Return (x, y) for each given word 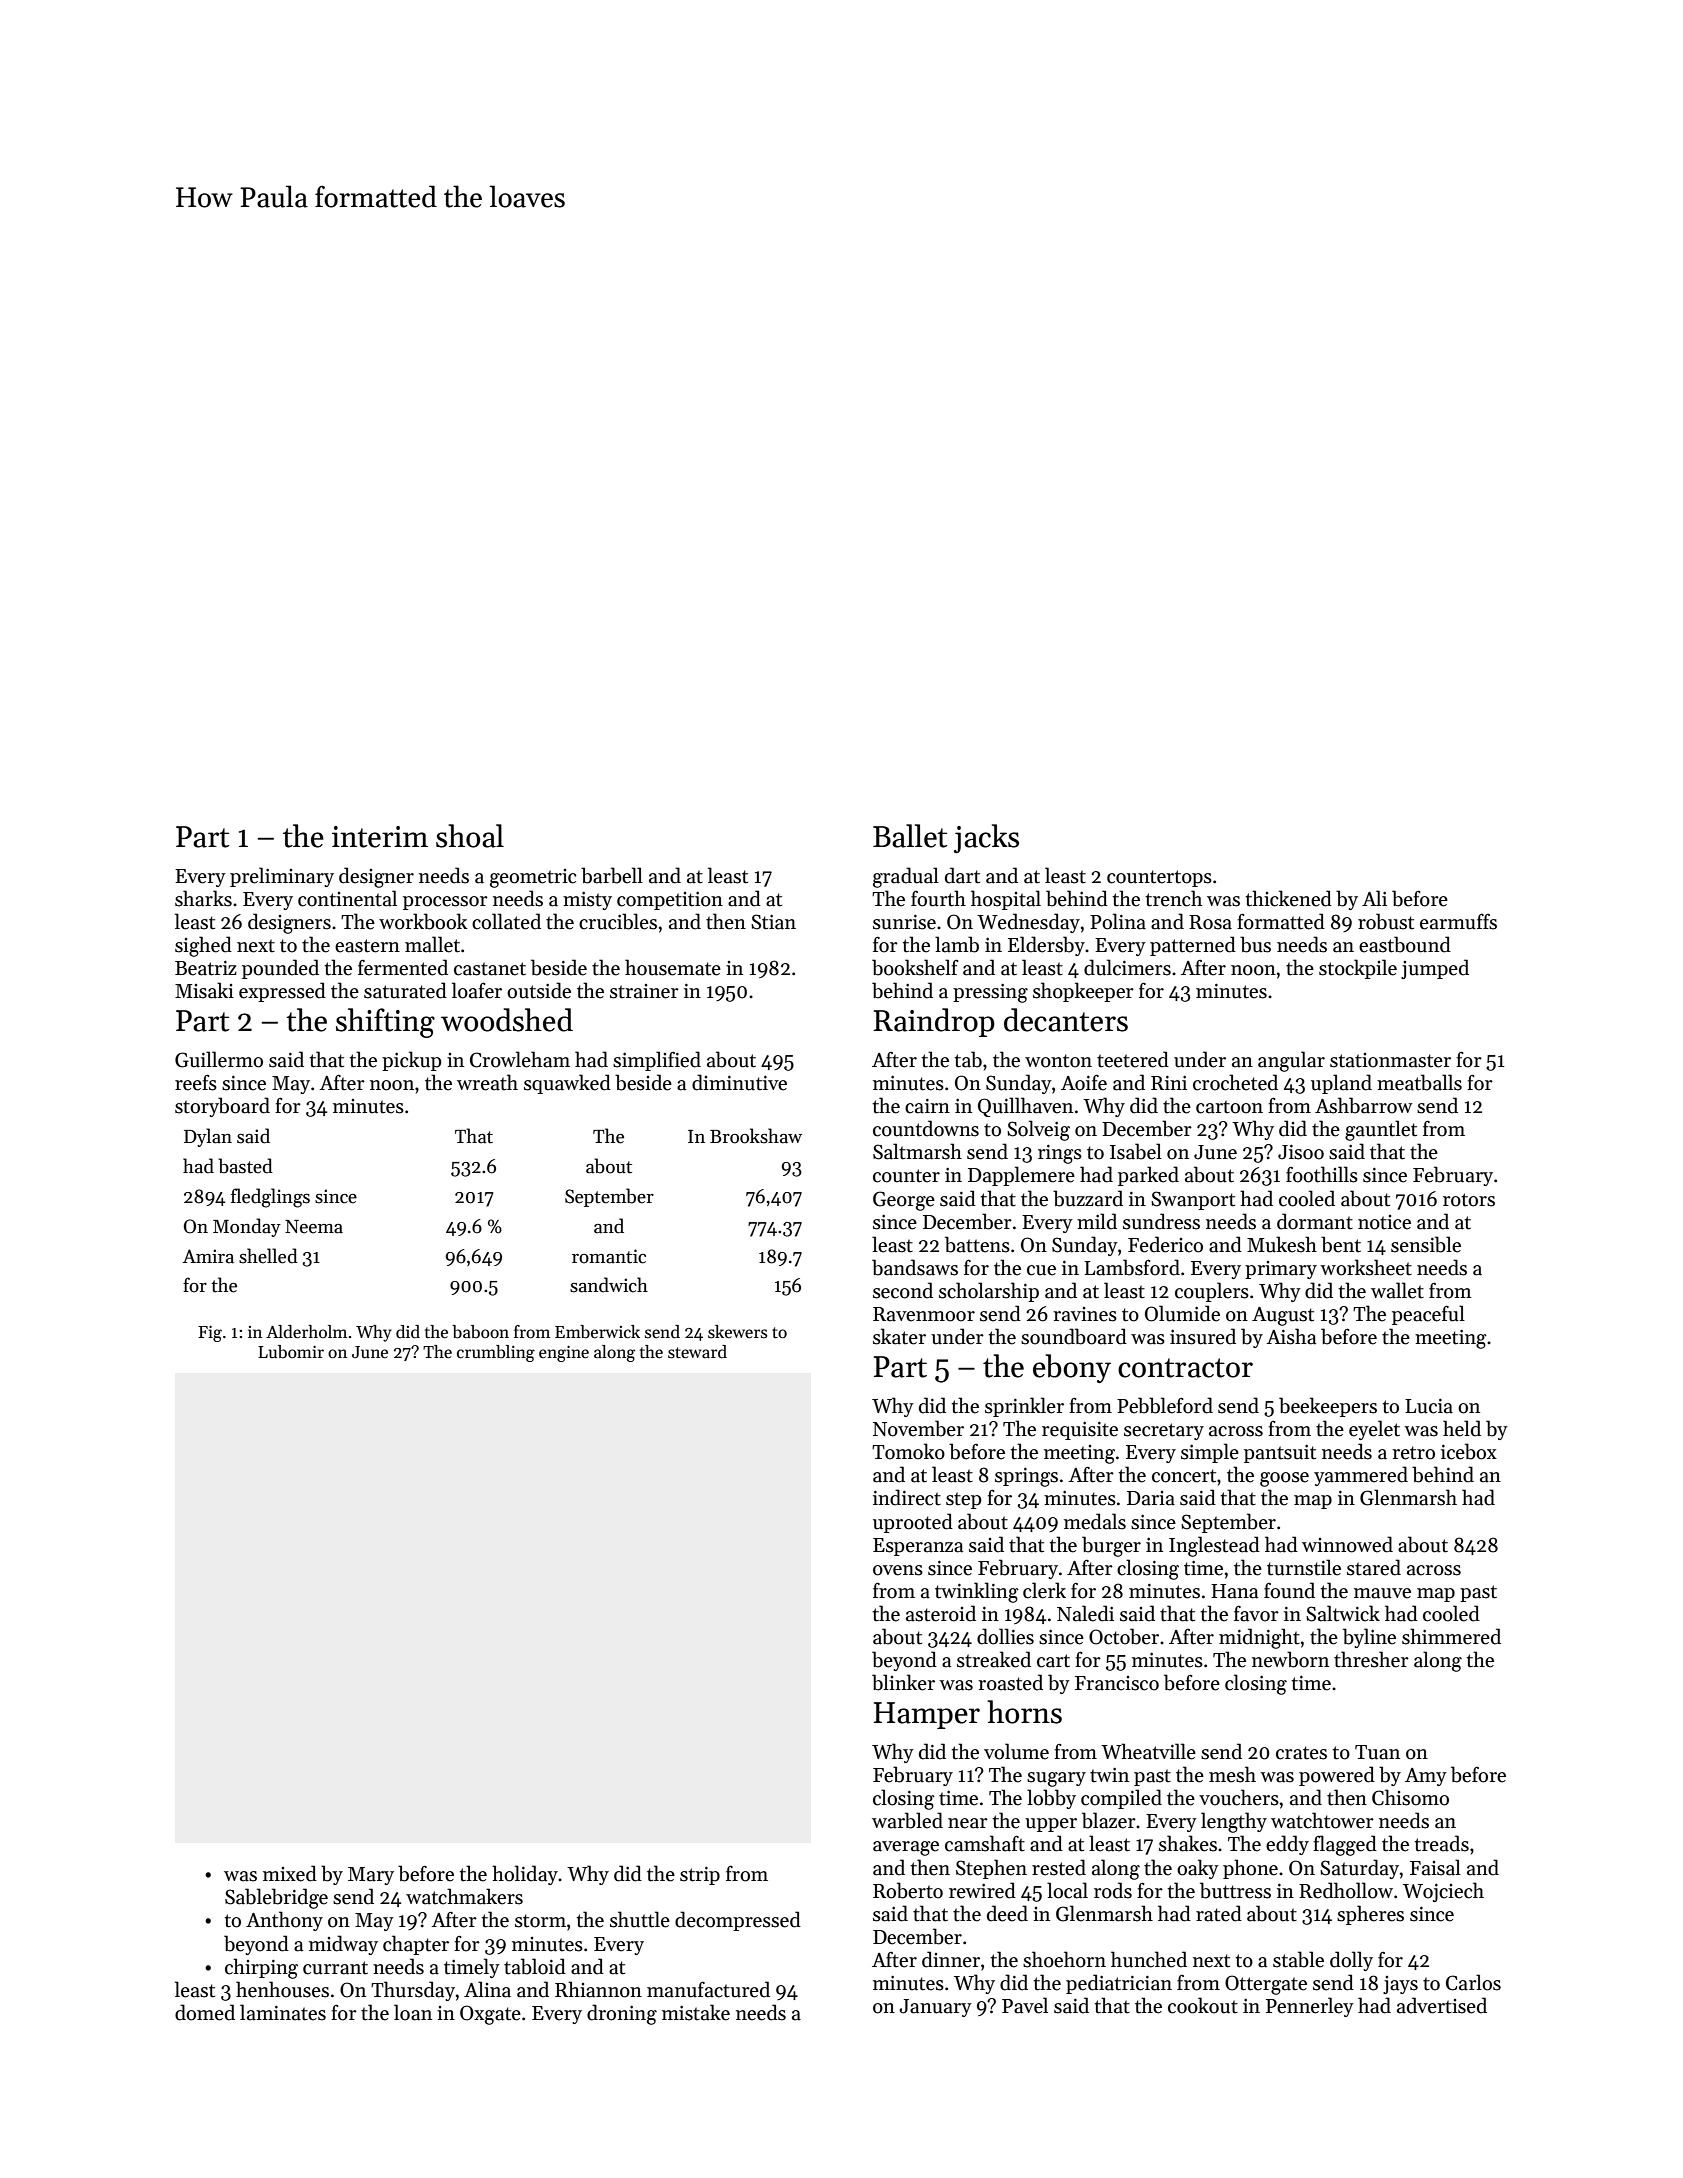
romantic (609, 1256)
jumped (1435, 969)
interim (380, 837)
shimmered (1451, 1636)
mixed (290, 1873)
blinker (903, 1682)
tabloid (535, 1966)
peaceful (1428, 1315)
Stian (773, 922)
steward (697, 1352)
